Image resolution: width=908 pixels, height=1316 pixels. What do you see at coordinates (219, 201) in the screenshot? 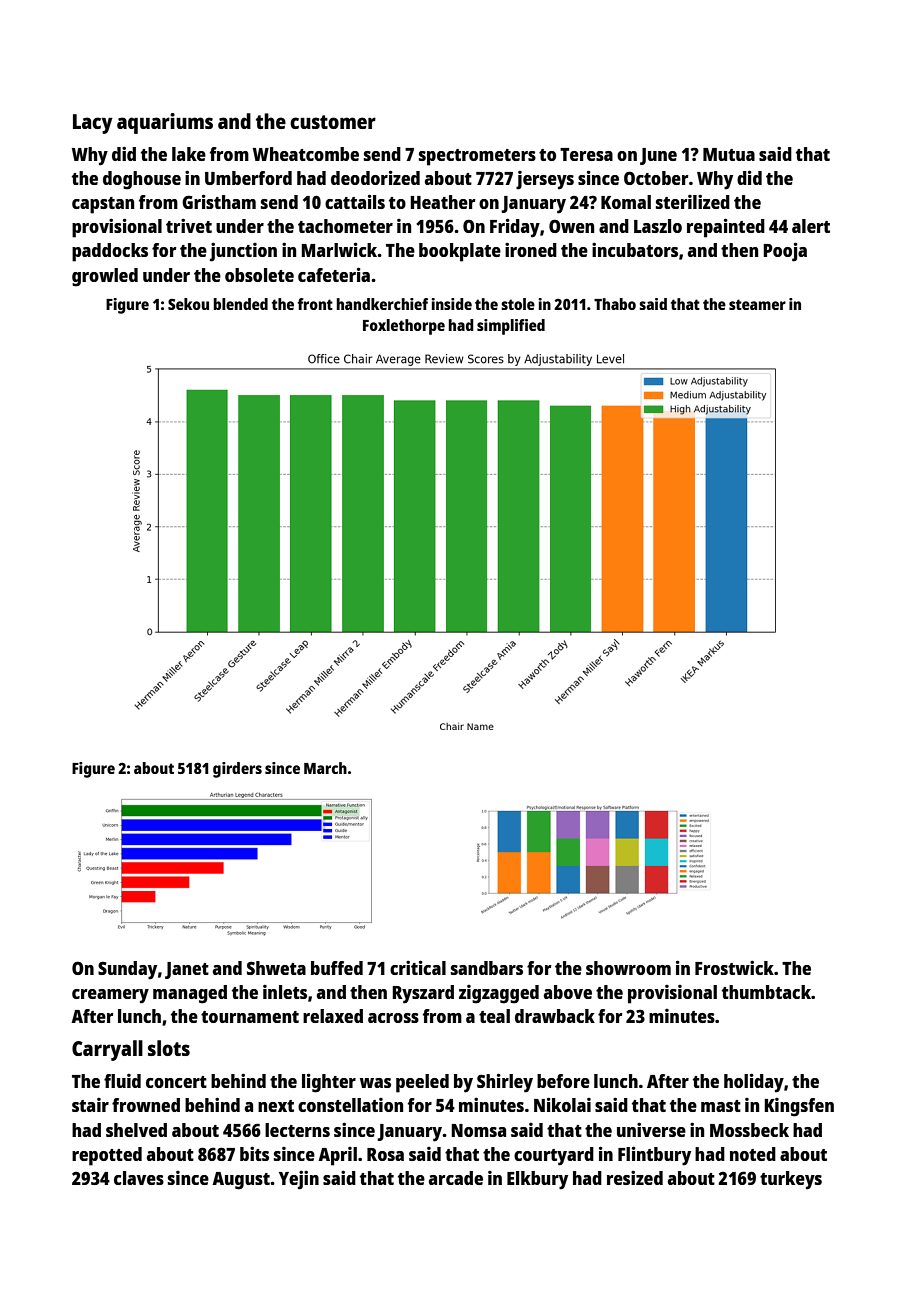
I see `Gristham` at bounding box center [219, 201].
